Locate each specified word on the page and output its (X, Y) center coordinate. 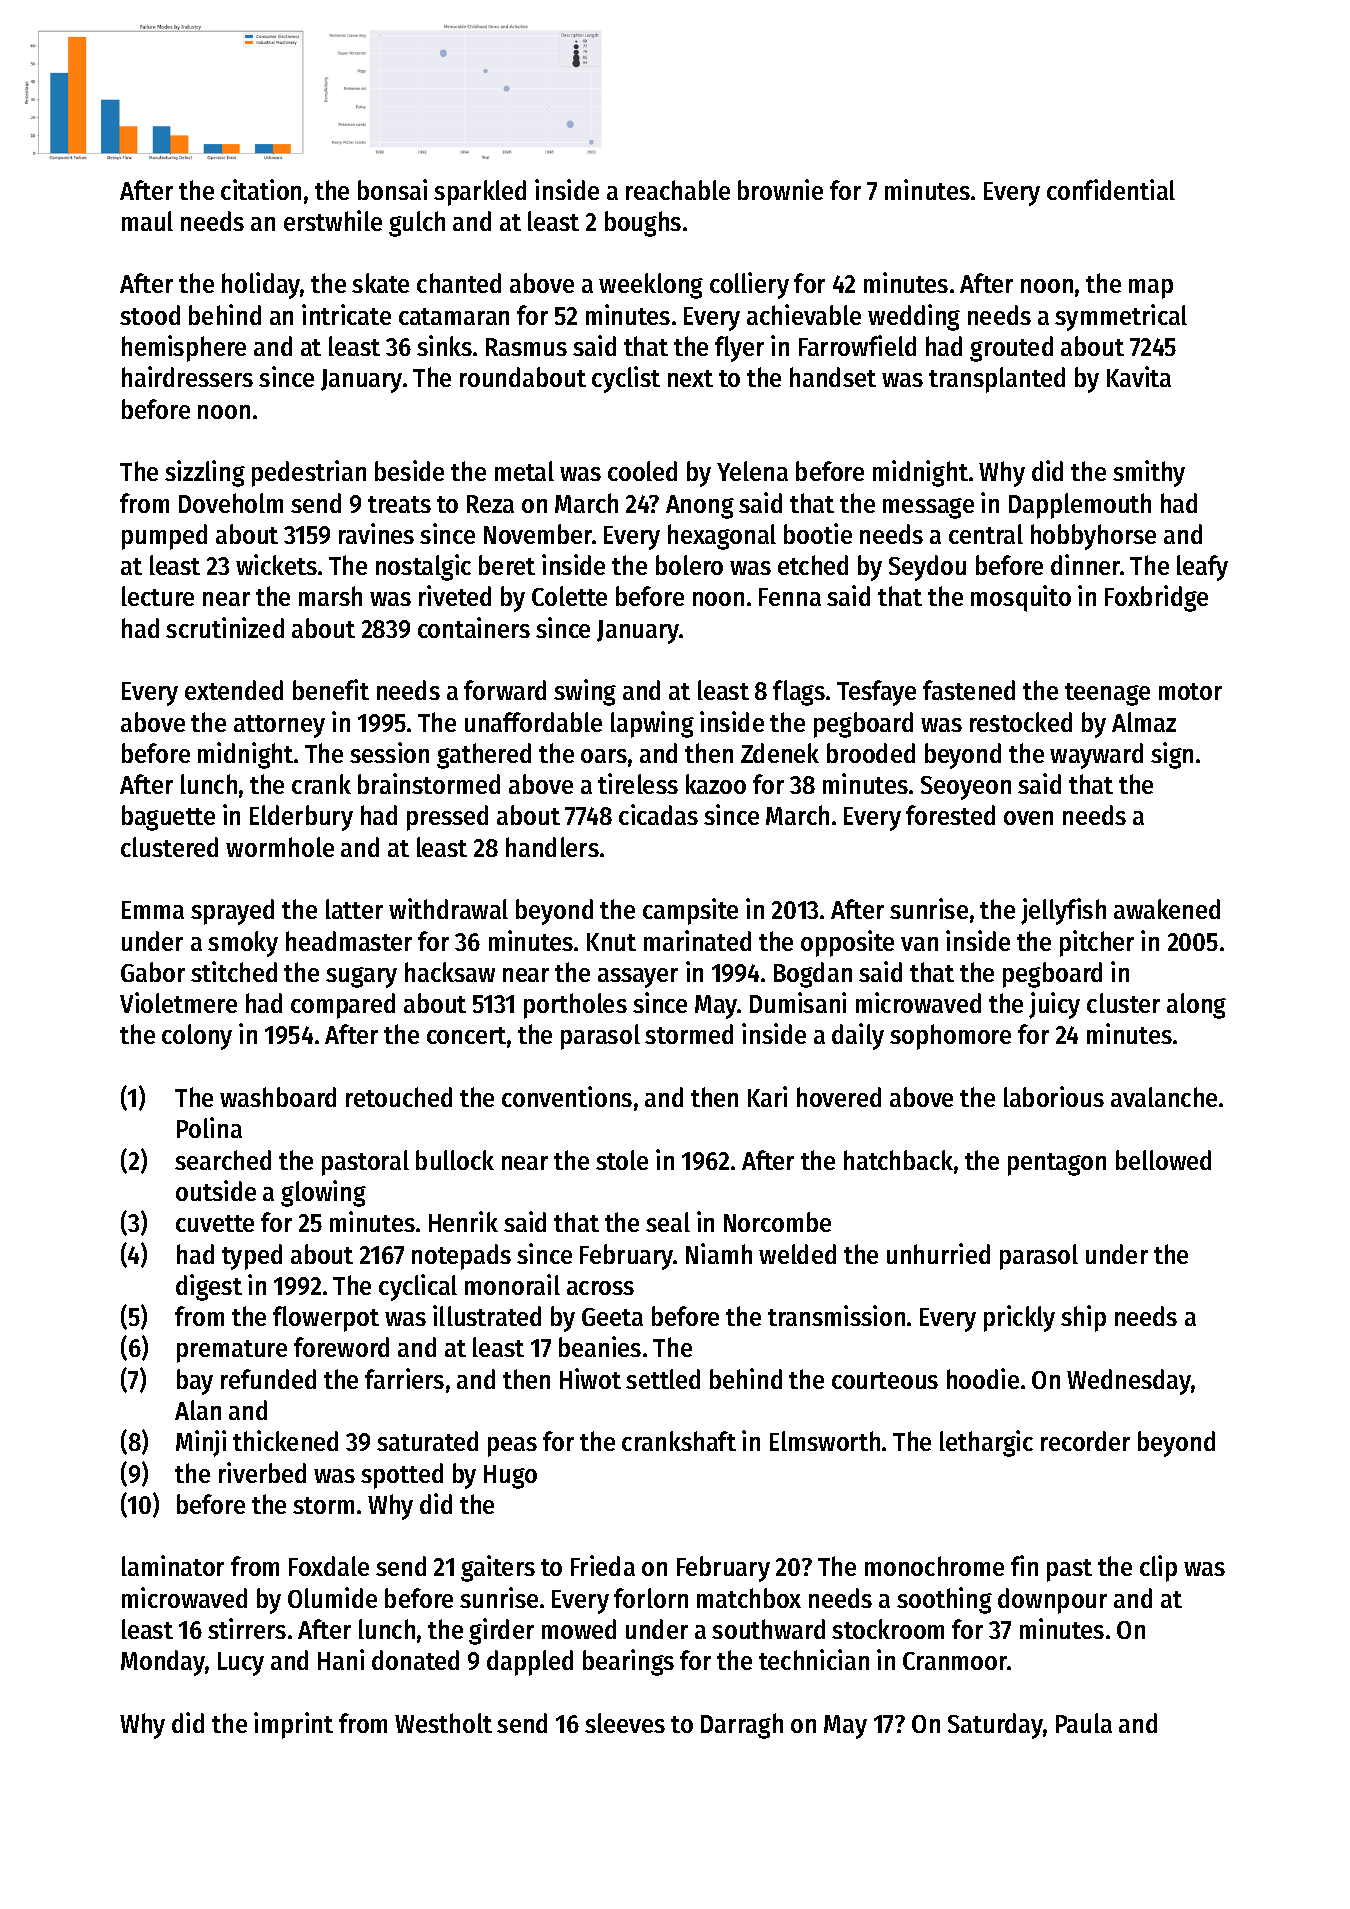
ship (1083, 1318)
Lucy (241, 1664)
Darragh (742, 1726)
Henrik (463, 1221)
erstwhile (333, 220)
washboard (278, 1097)
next (690, 378)
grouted (1011, 349)
